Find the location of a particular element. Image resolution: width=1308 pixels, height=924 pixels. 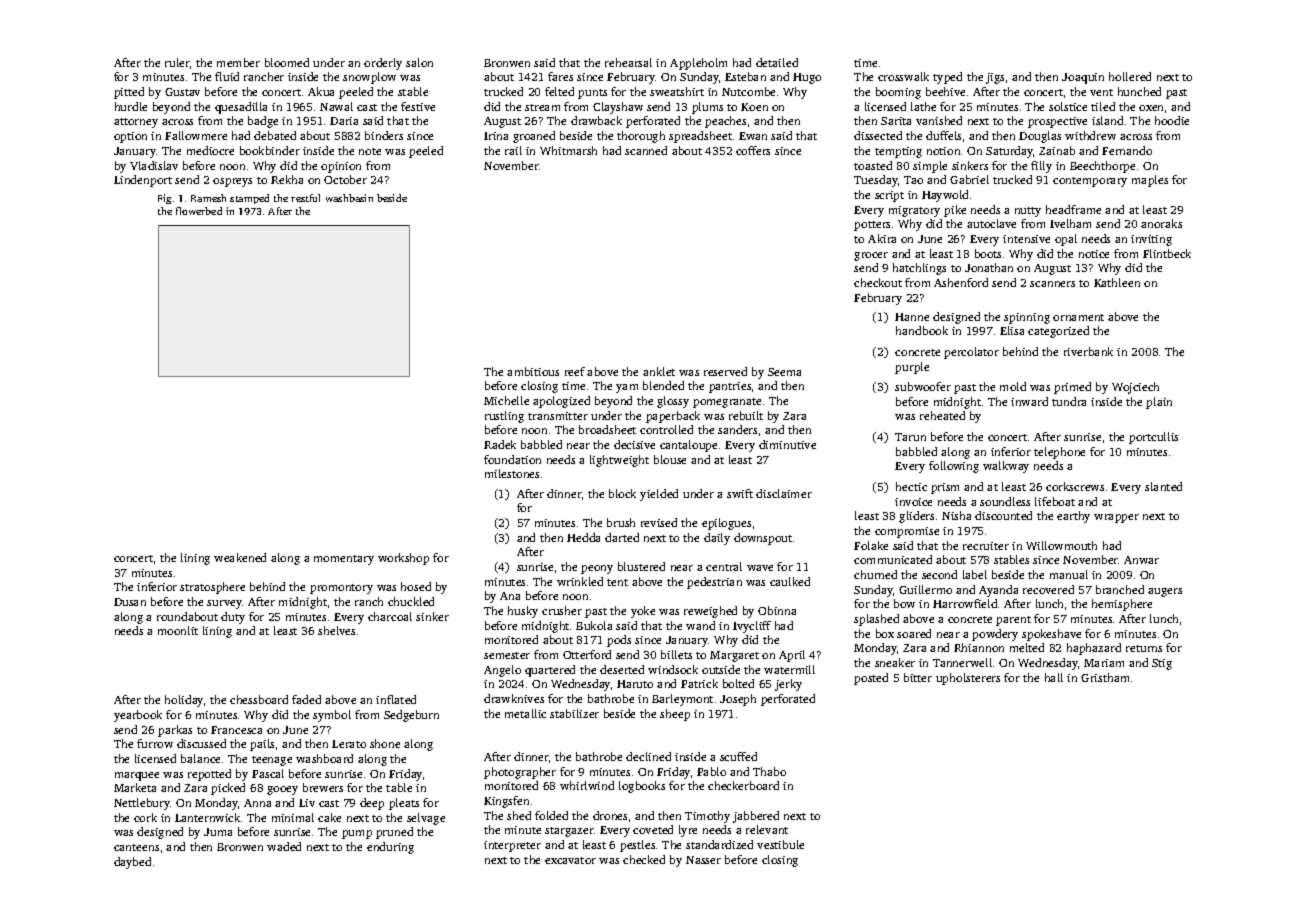

bitter is located at coordinates (918, 677).
